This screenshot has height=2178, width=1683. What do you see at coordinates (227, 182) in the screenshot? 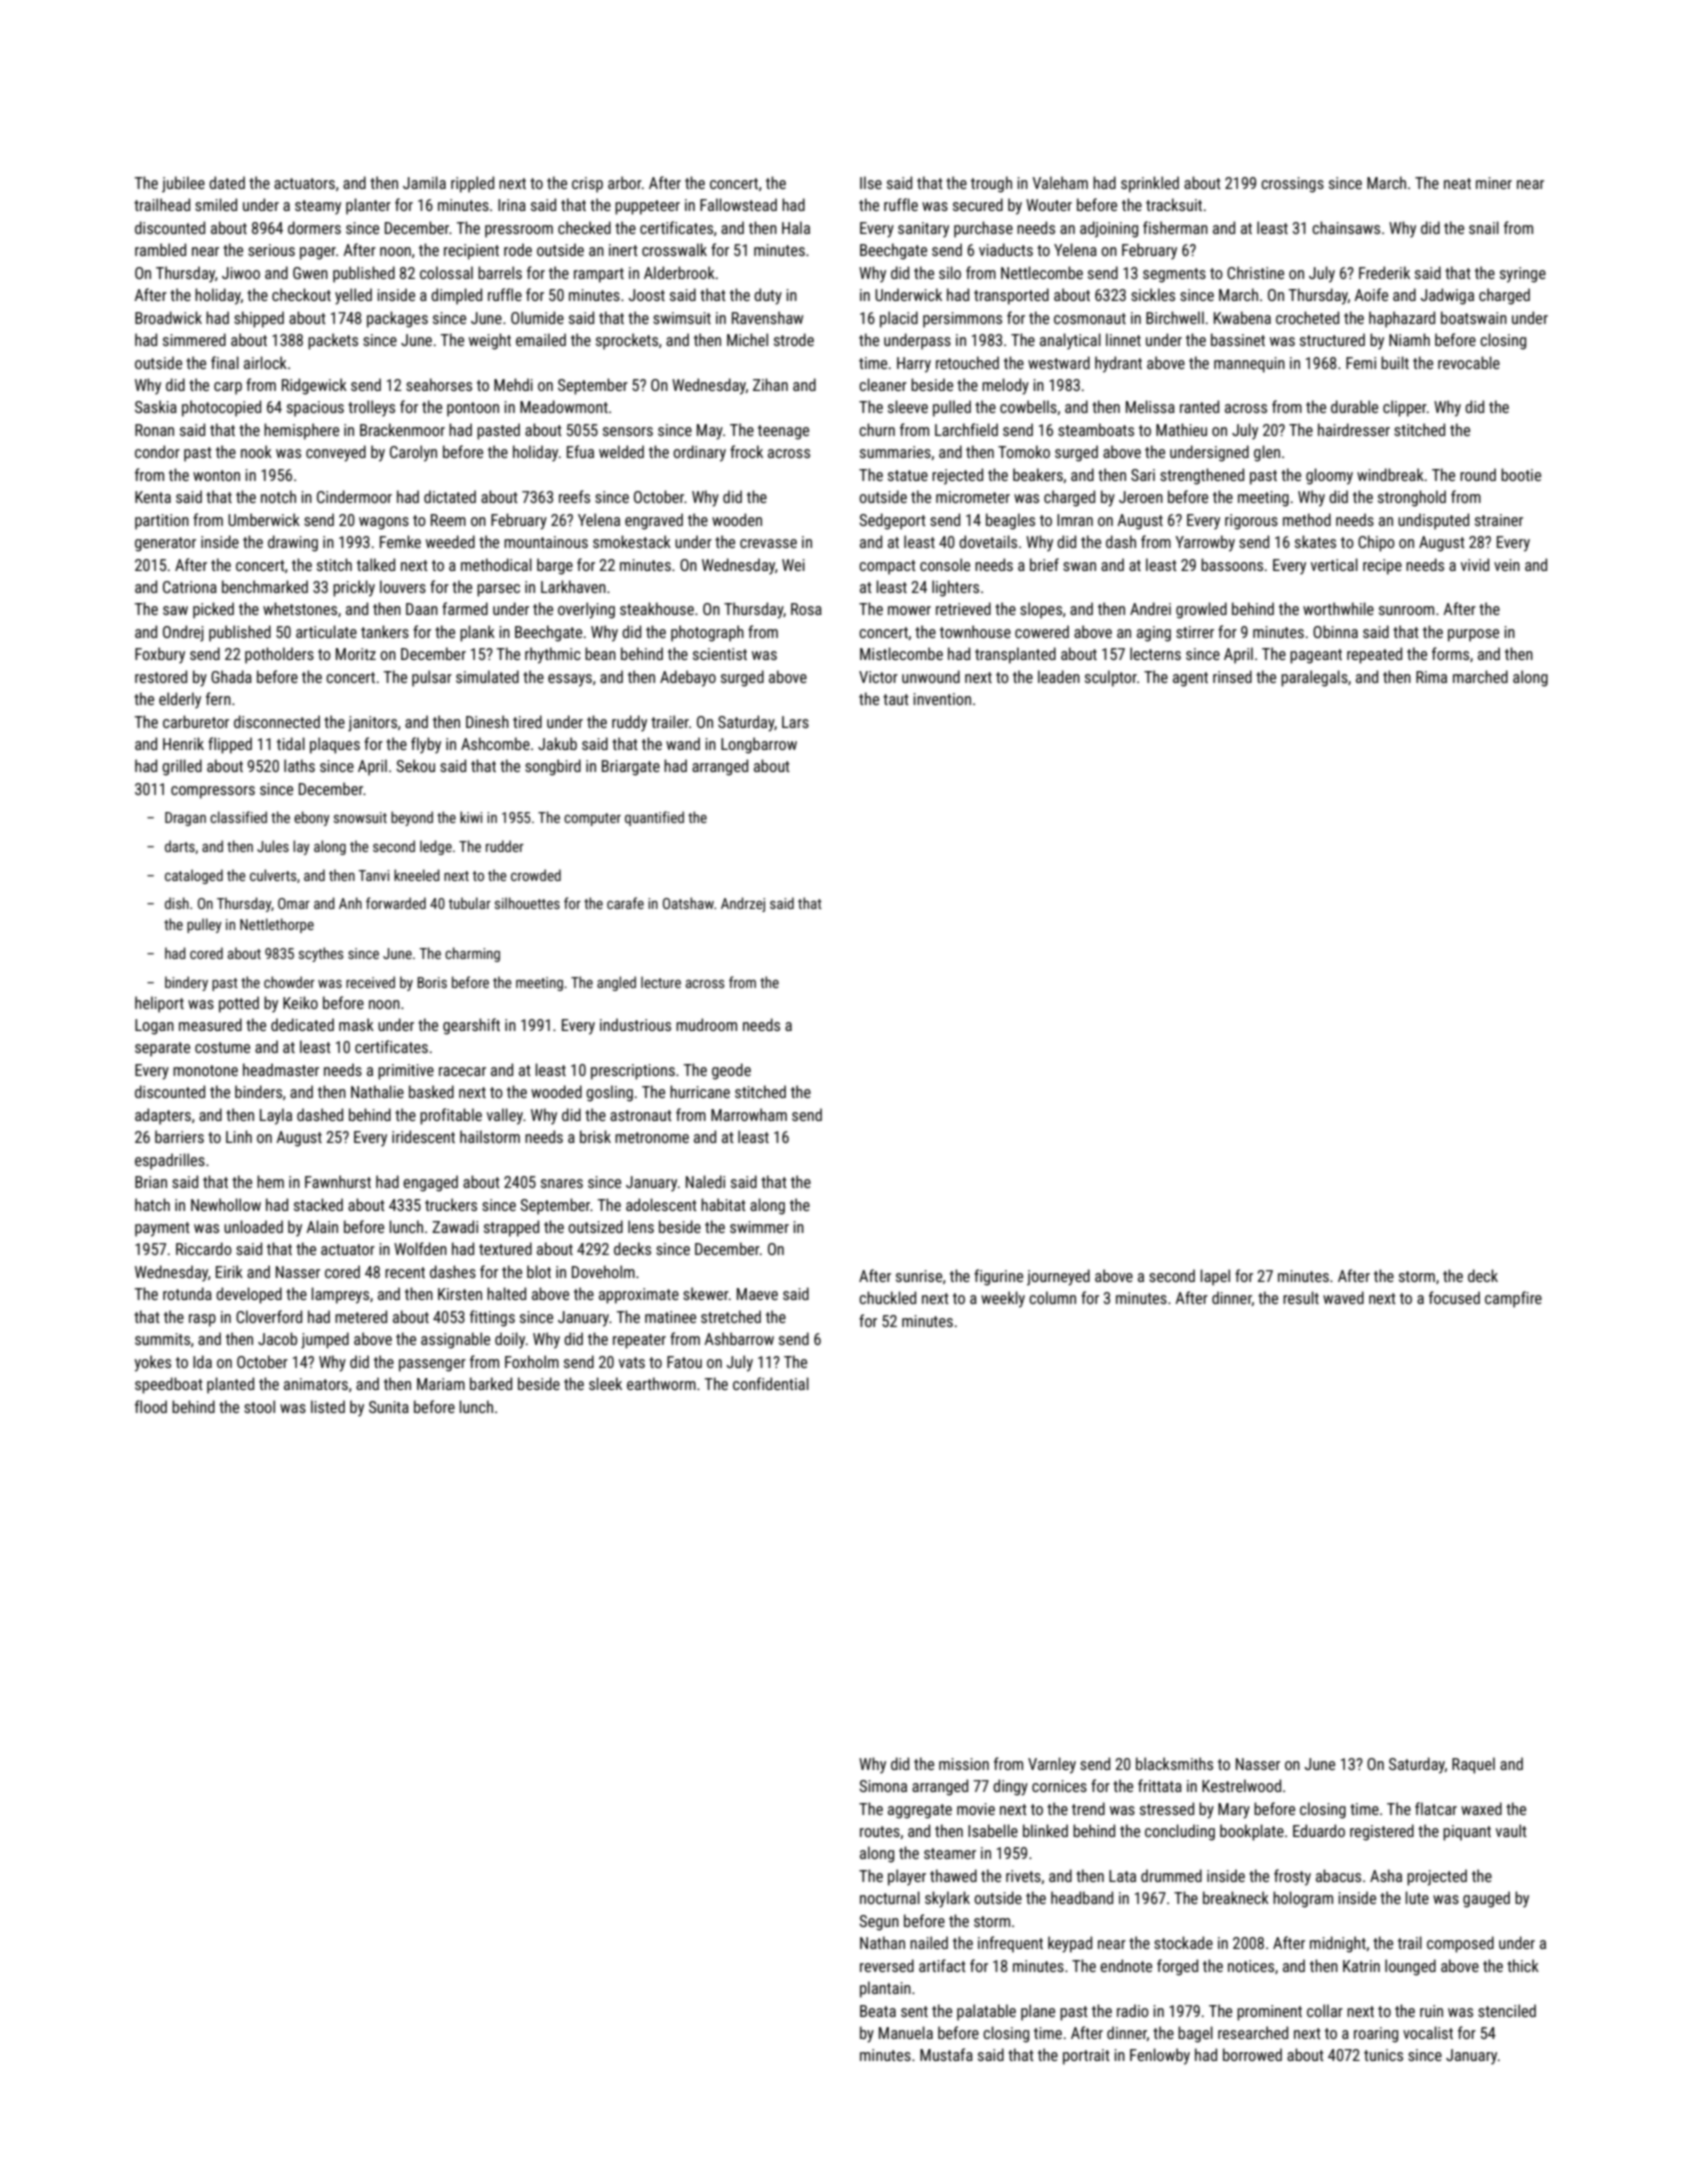
I see `dated` at bounding box center [227, 182].
